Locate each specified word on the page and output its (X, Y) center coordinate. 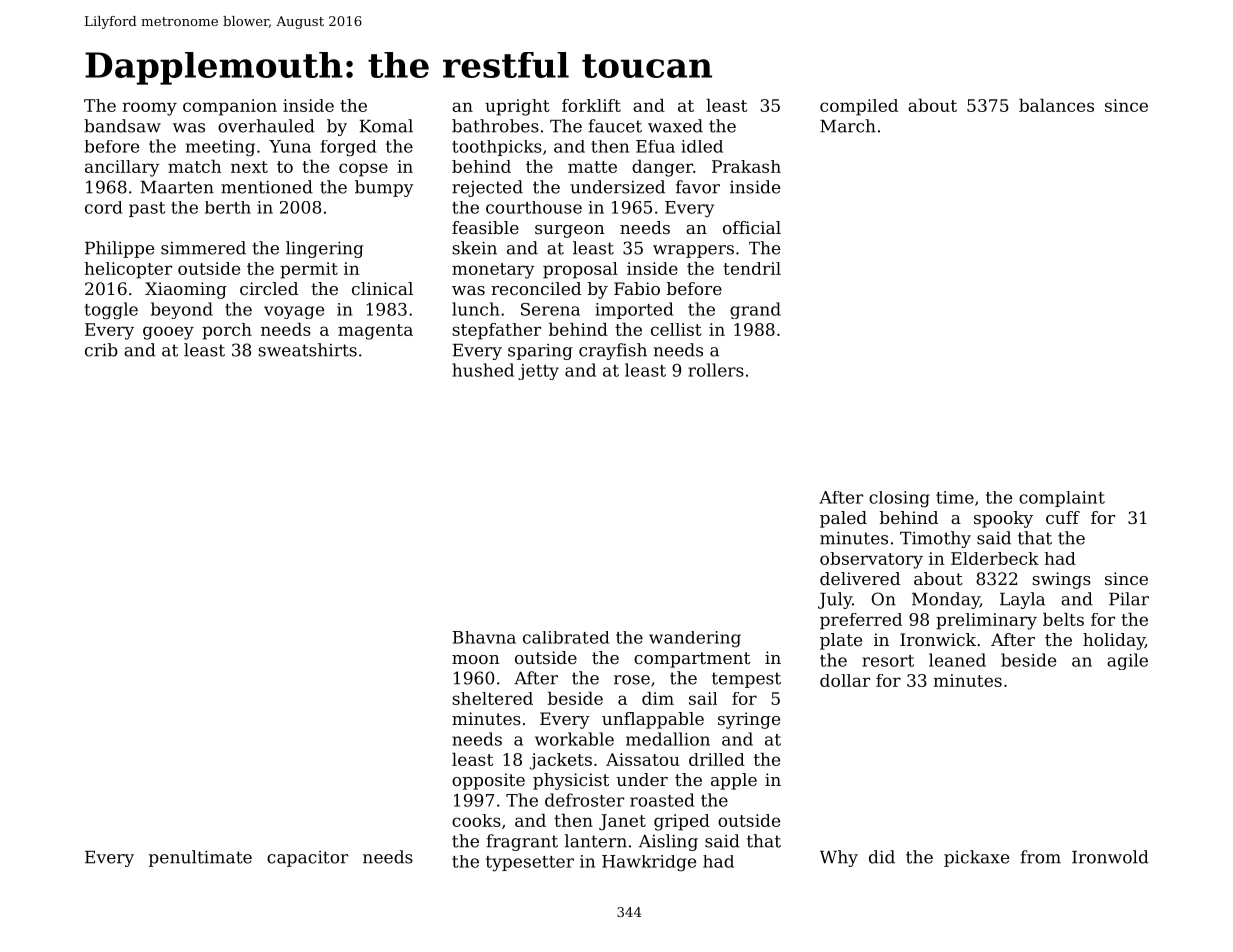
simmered (203, 248)
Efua (655, 146)
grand (755, 310)
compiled (859, 107)
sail (703, 698)
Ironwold (1110, 857)
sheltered (492, 698)
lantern (596, 841)
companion (230, 107)
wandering (695, 639)
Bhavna (484, 637)
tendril (752, 268)
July (835, 600)
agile (1127, 661)
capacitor (307, 859)
